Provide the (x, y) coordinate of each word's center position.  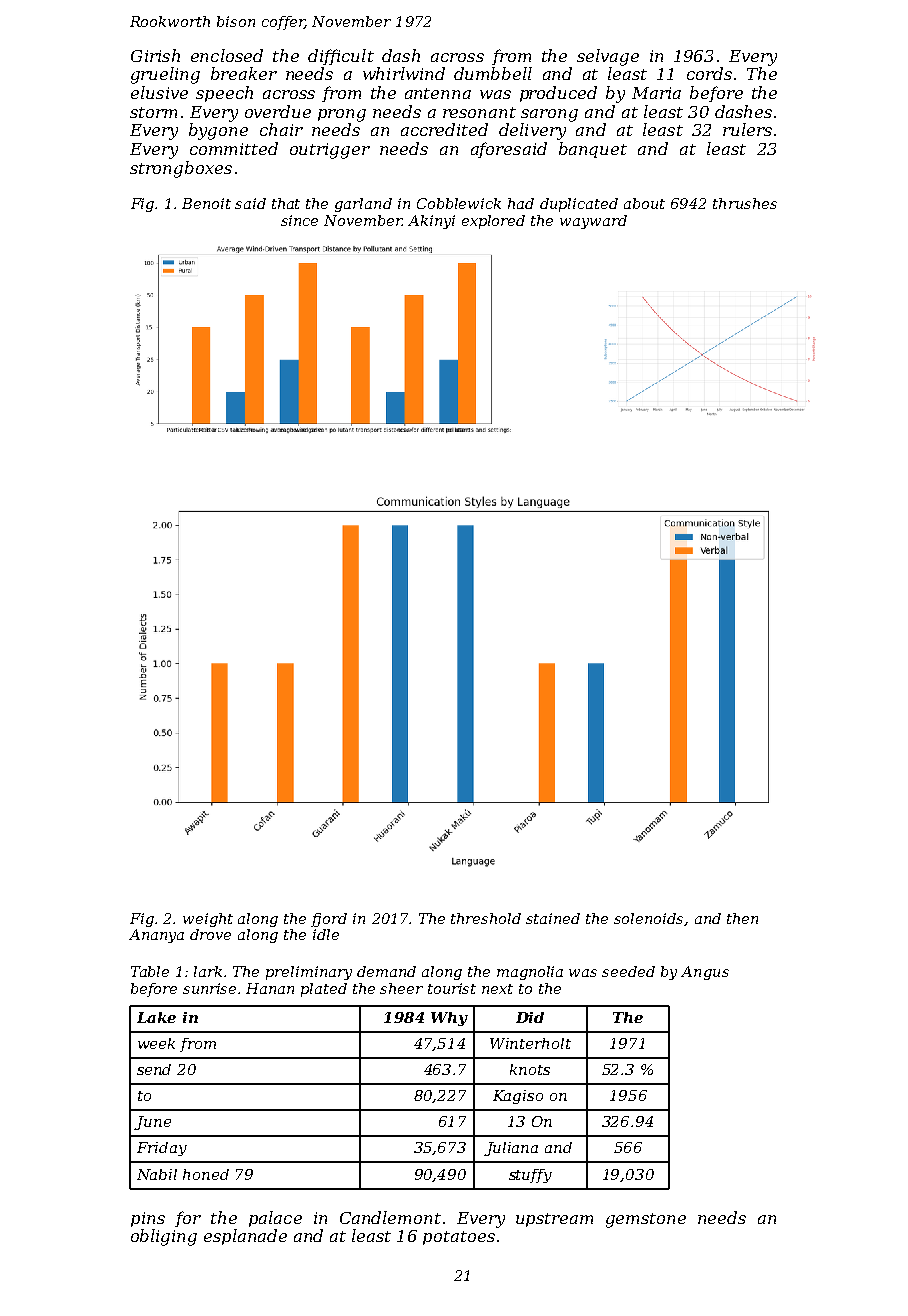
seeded (628, 971)
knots (530, 1069)
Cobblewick (459, 203)
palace (275, 1219)
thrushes (745, 203)
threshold (486, 918)
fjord (329, 920)
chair (281, 129)
